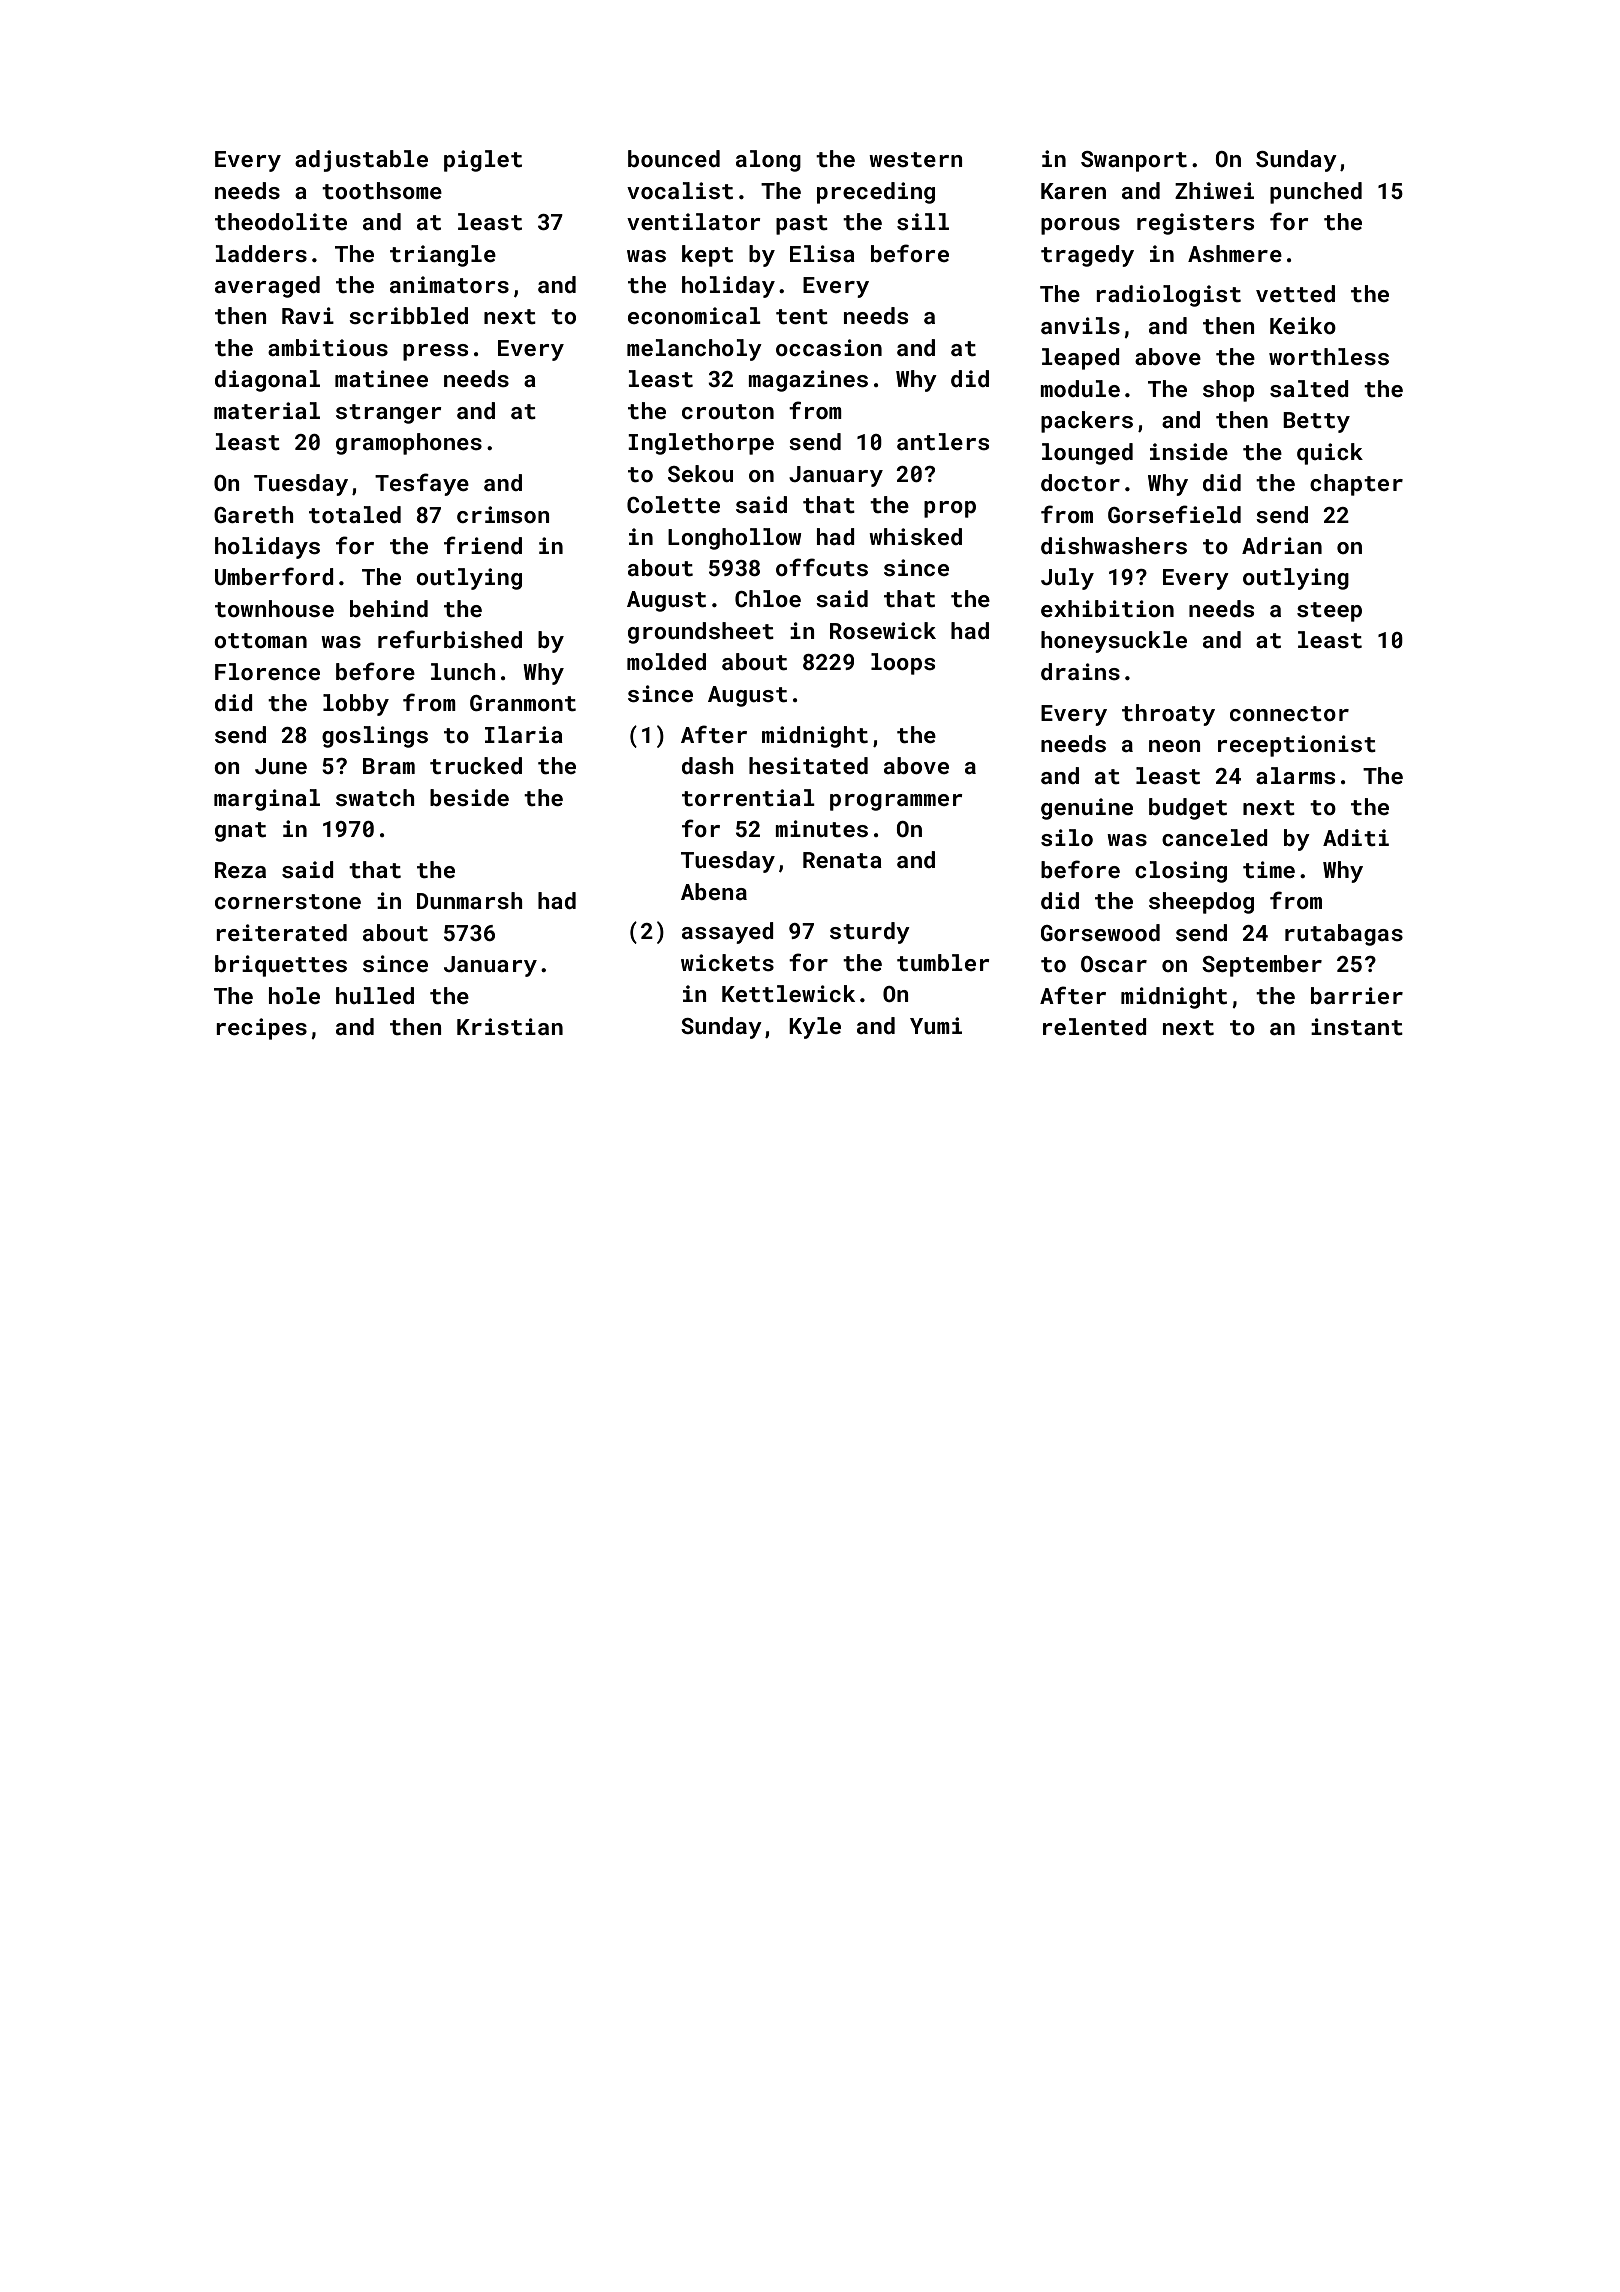 The image size is (1620, 2292). I want to click on refurbished, so click(450, 639).
